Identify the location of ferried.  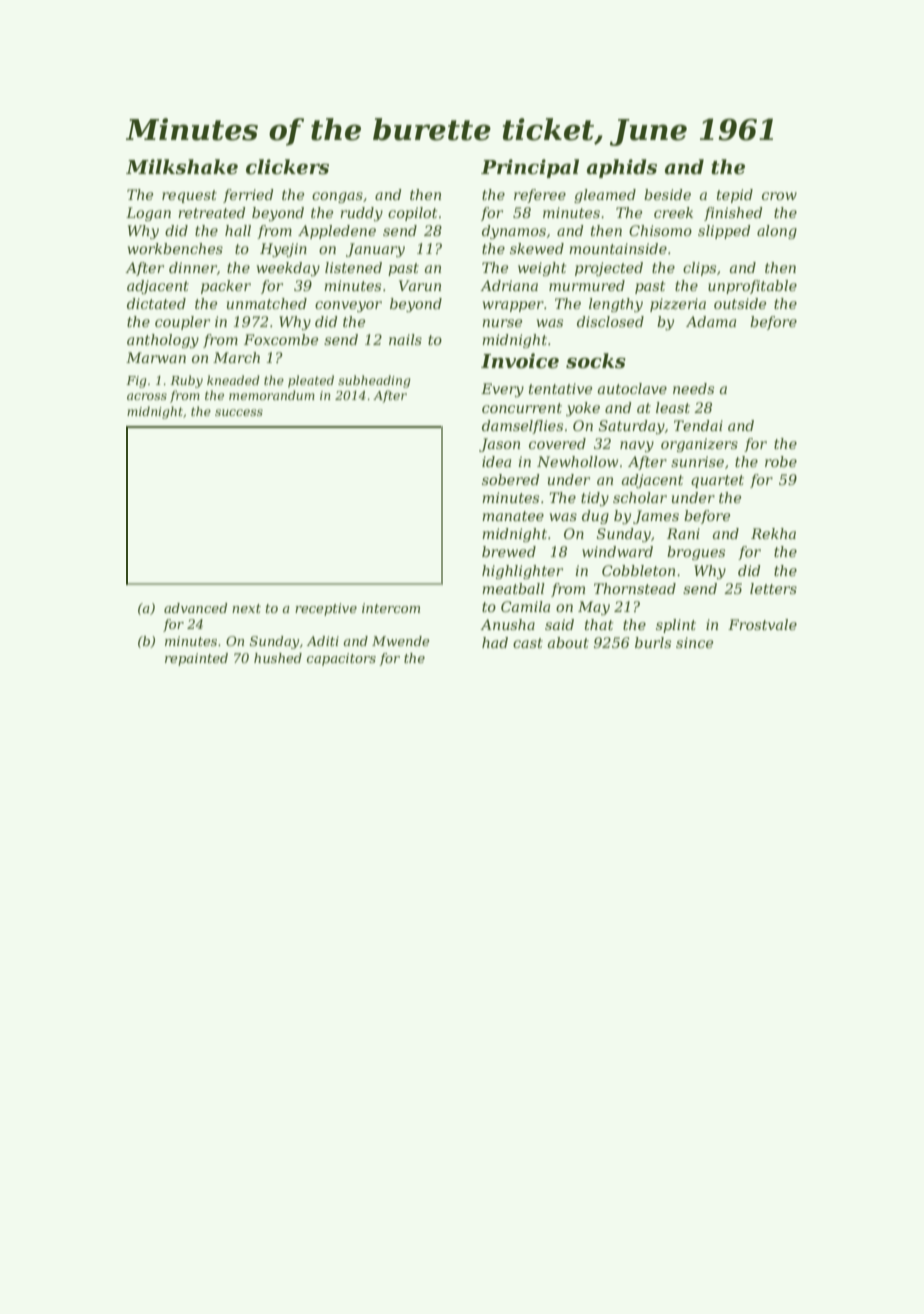
(248, 196).
